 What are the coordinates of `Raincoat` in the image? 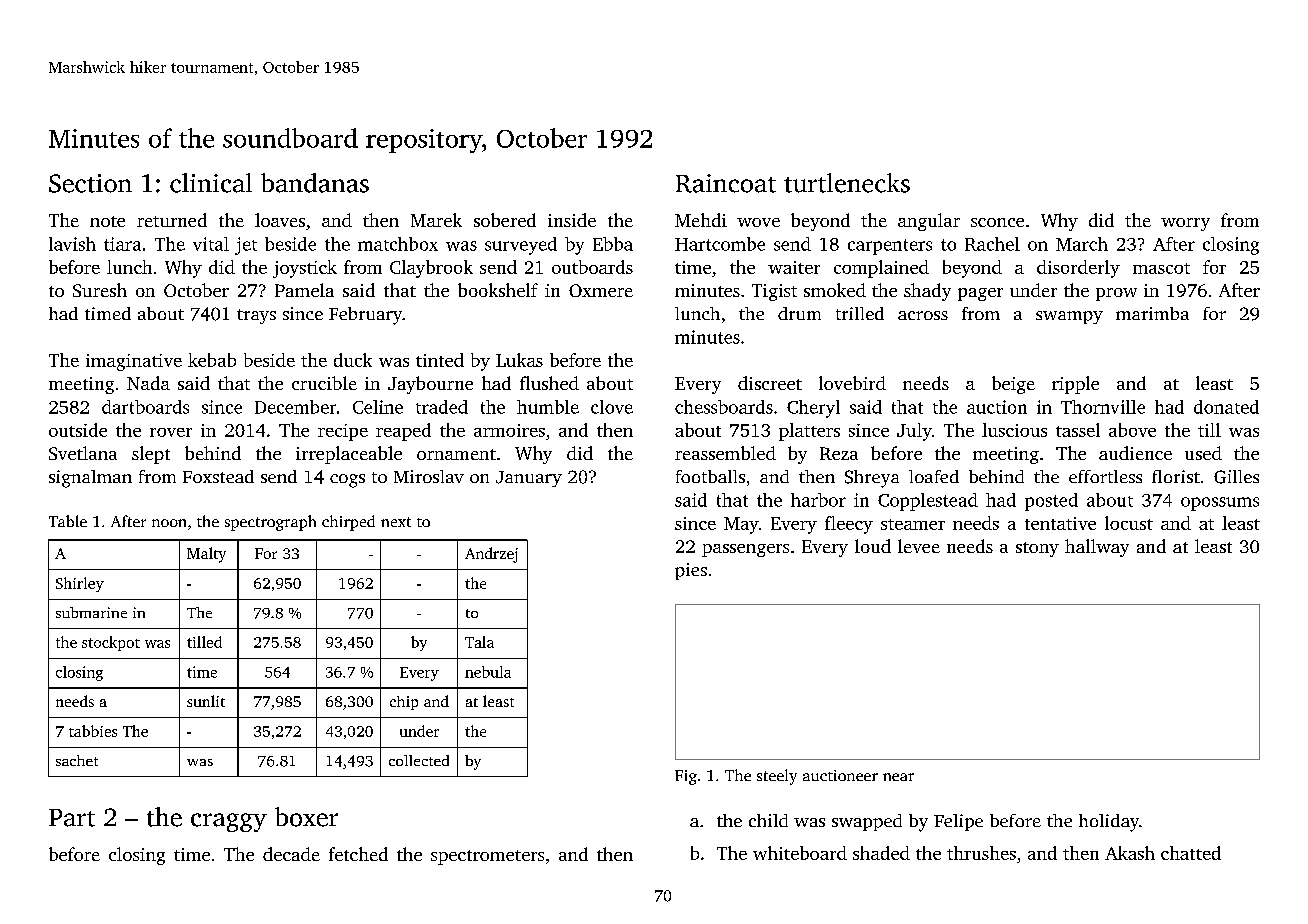 It's located at (726, 183).
